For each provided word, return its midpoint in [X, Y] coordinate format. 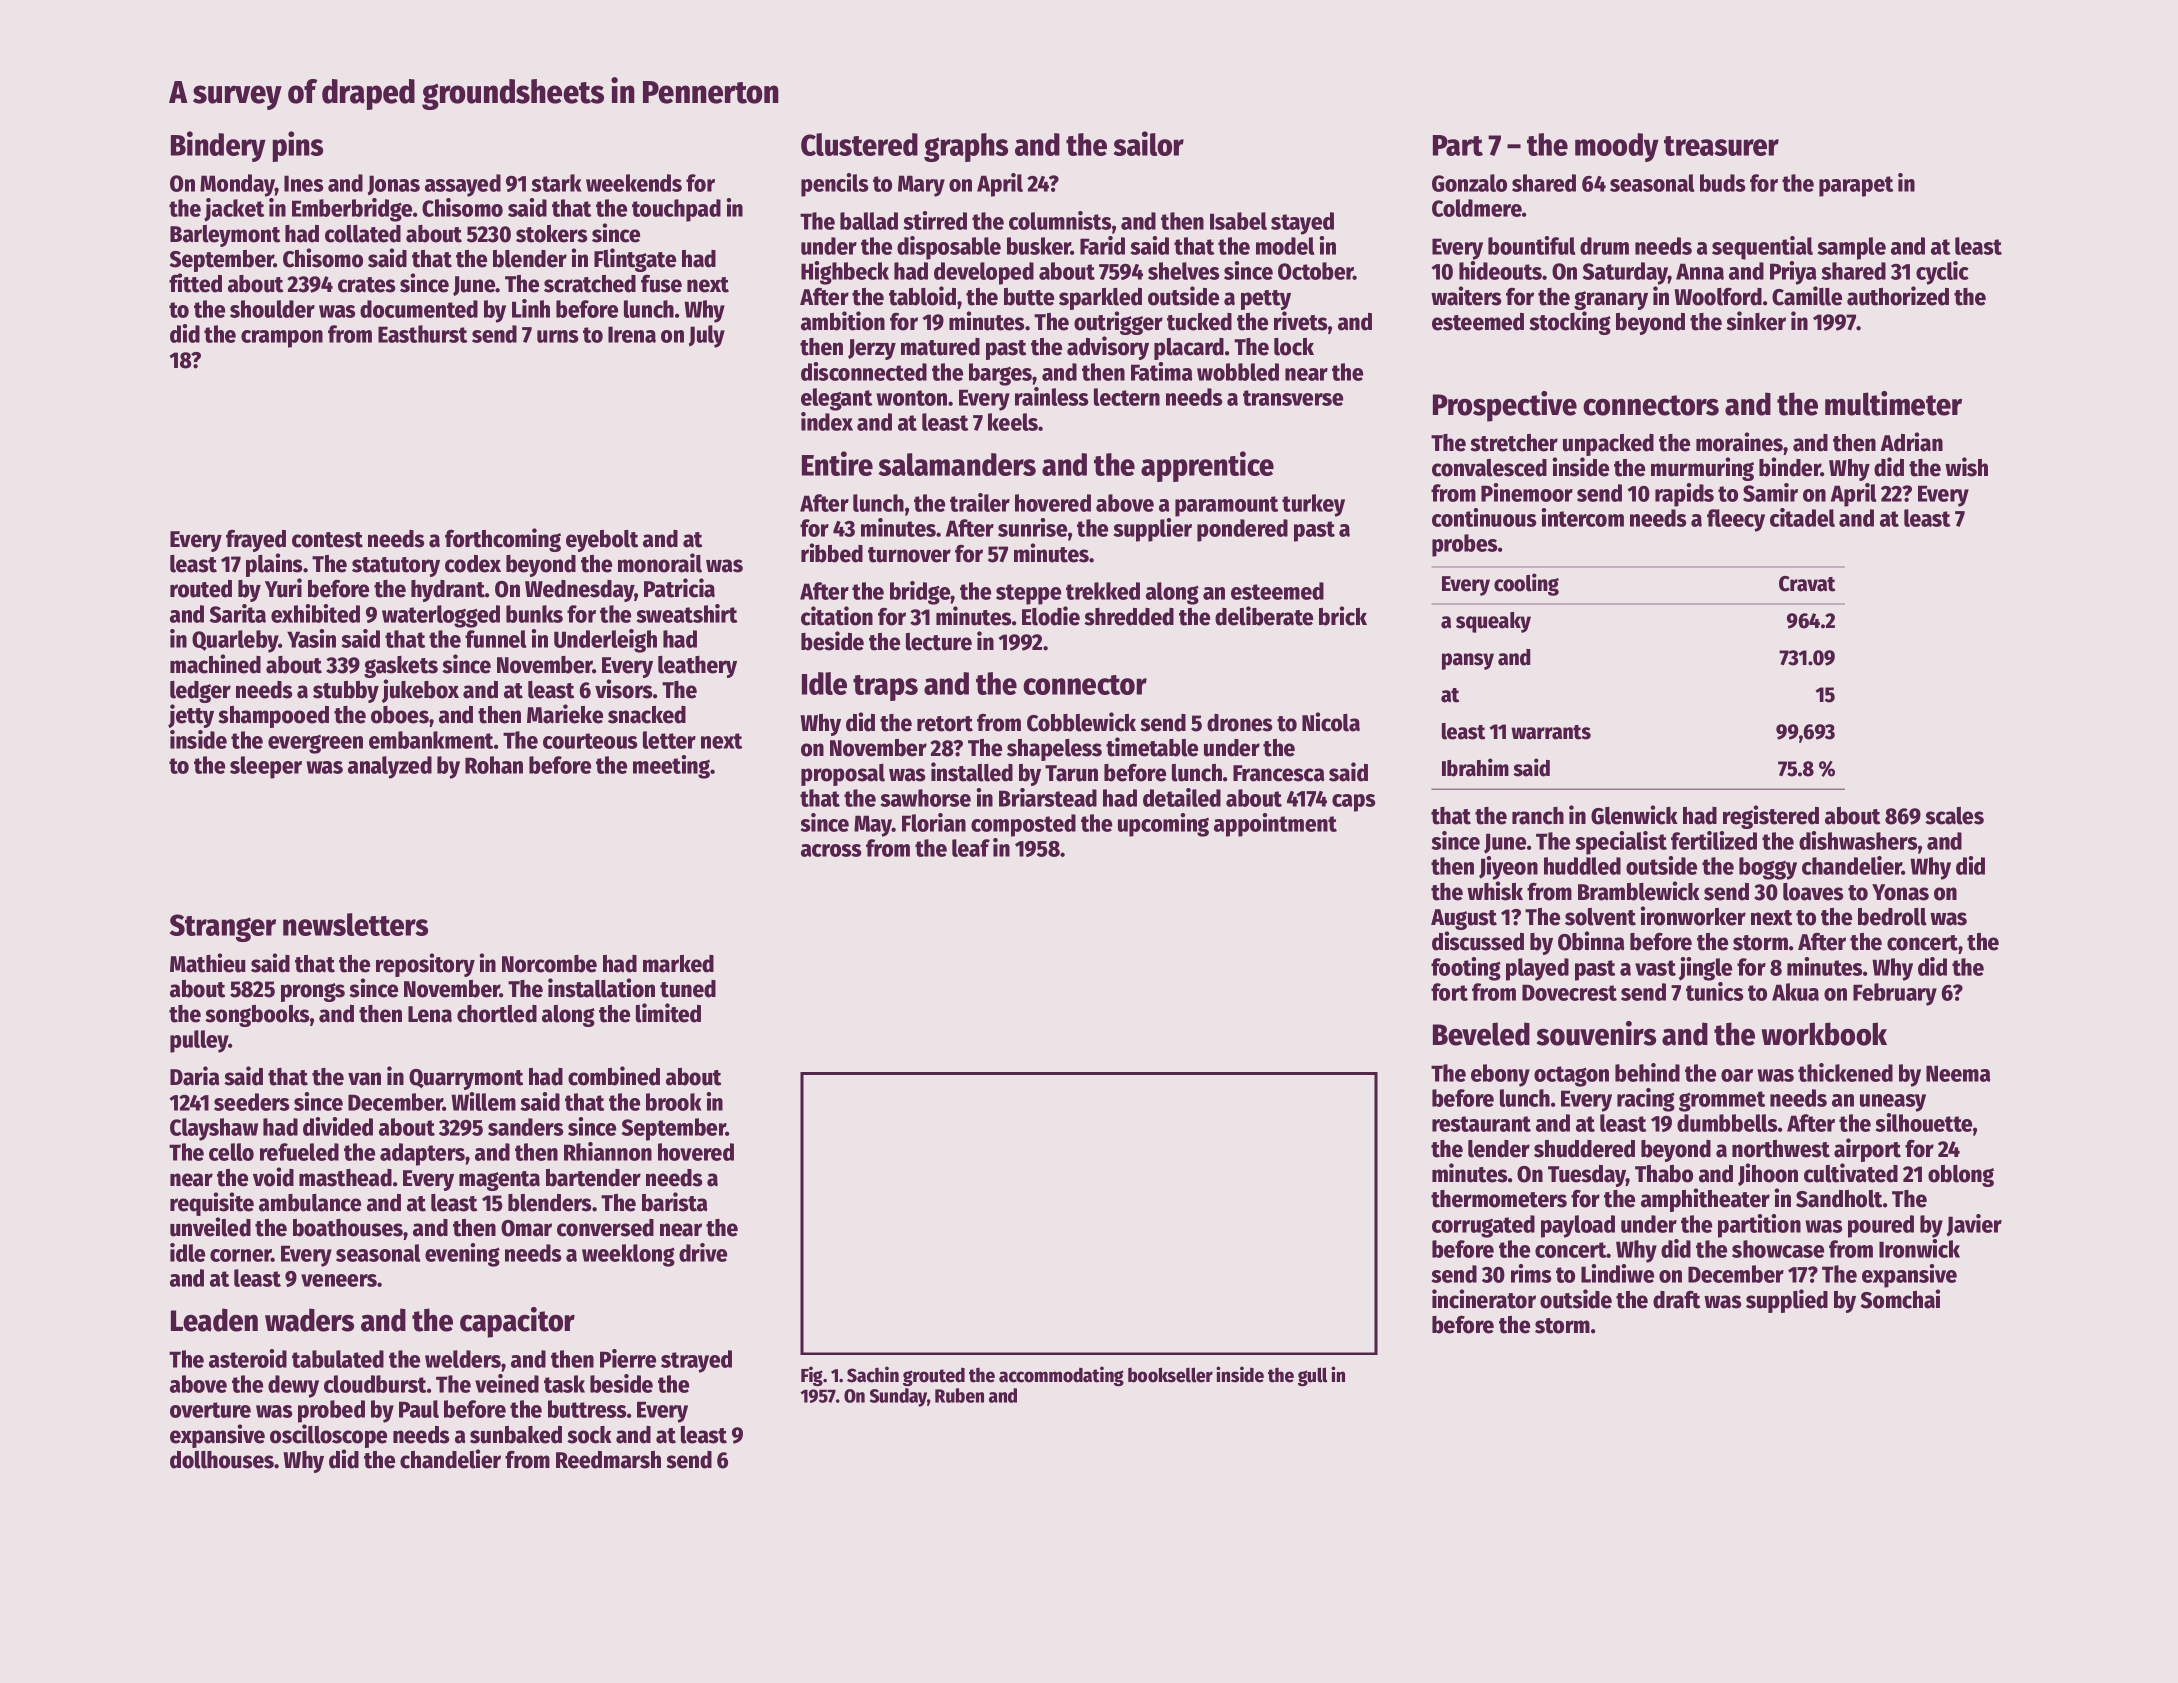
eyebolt [602, 541]
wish [1966, 467]
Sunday [898, 1397]
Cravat [1807, 584]
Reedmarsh [608, 1460]
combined [614, 1076]
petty [1266, 300]
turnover [909, 555]
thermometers [1499, 1199]
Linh [531, 308]
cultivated [1851, 1173]
